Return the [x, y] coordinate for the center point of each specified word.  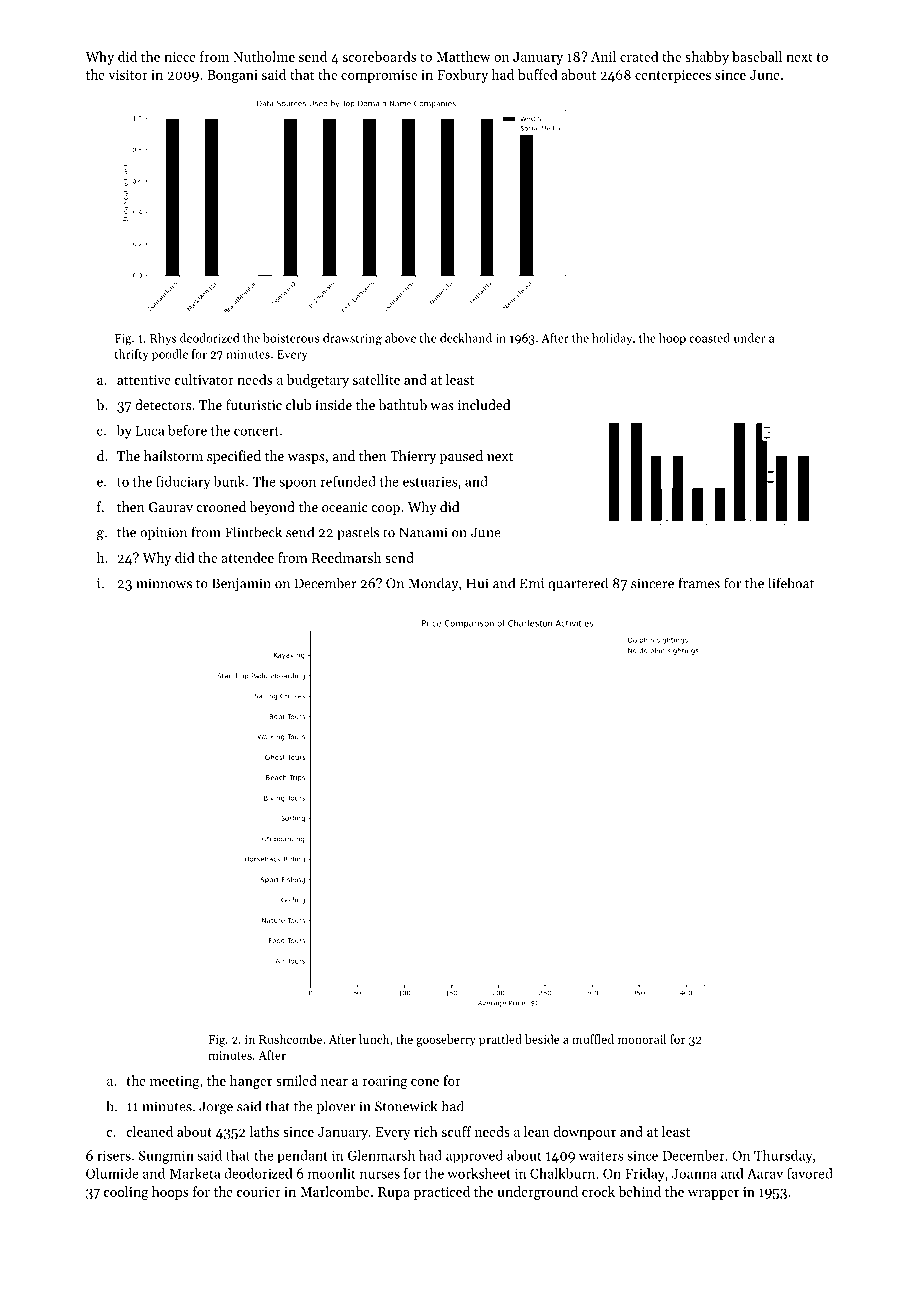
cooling [126, 1193]
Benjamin [241, 585]
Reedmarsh [346, 557]
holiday [612, 339]
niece [180, 57]
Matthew [463, 56]
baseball [757, 56]
